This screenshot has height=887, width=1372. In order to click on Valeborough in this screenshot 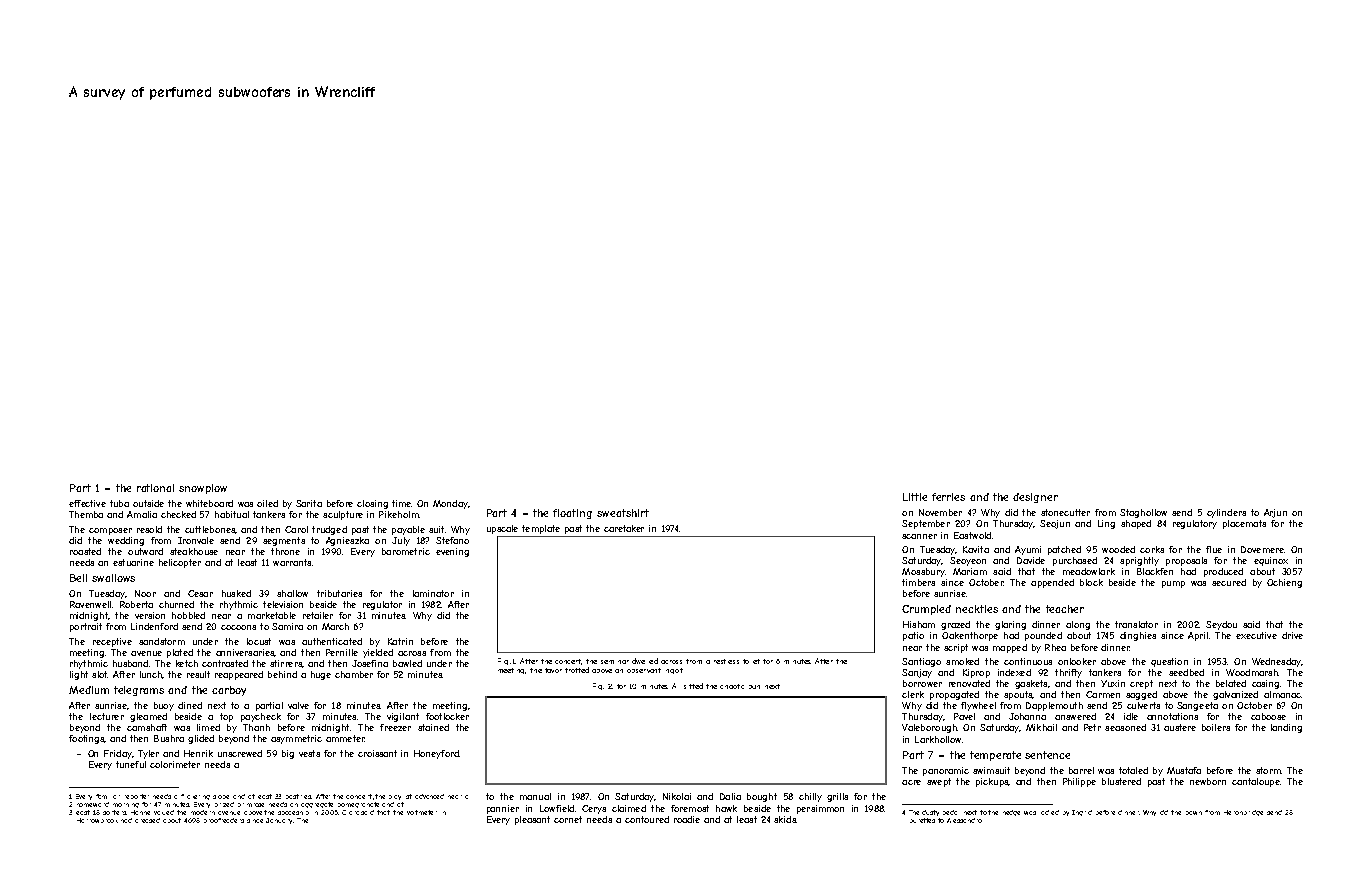, I will do `click(929, 728)`.
